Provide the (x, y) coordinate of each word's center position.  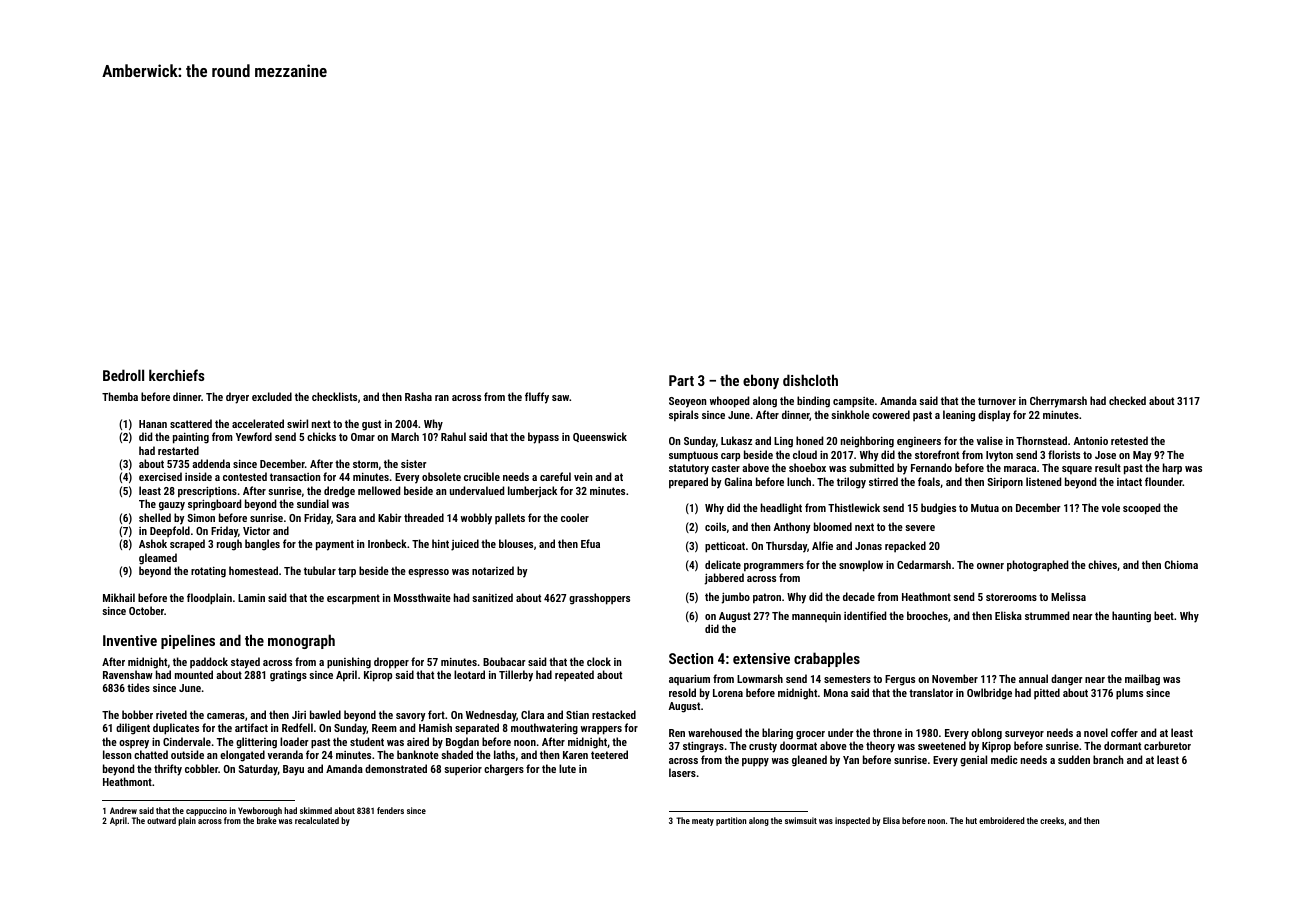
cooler (575, 517)
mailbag (1142, 680)
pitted (1047, 693)
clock (599, 661)
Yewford (254, 436)
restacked (614, 714)
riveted (171, 714)
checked (1127, 400)
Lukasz (736, 440)
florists (1064, 454)
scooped (1141, 509)
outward (161, 820)
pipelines (188, 641)
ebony (761, 381)
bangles (262, 545)
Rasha (418, 396)
